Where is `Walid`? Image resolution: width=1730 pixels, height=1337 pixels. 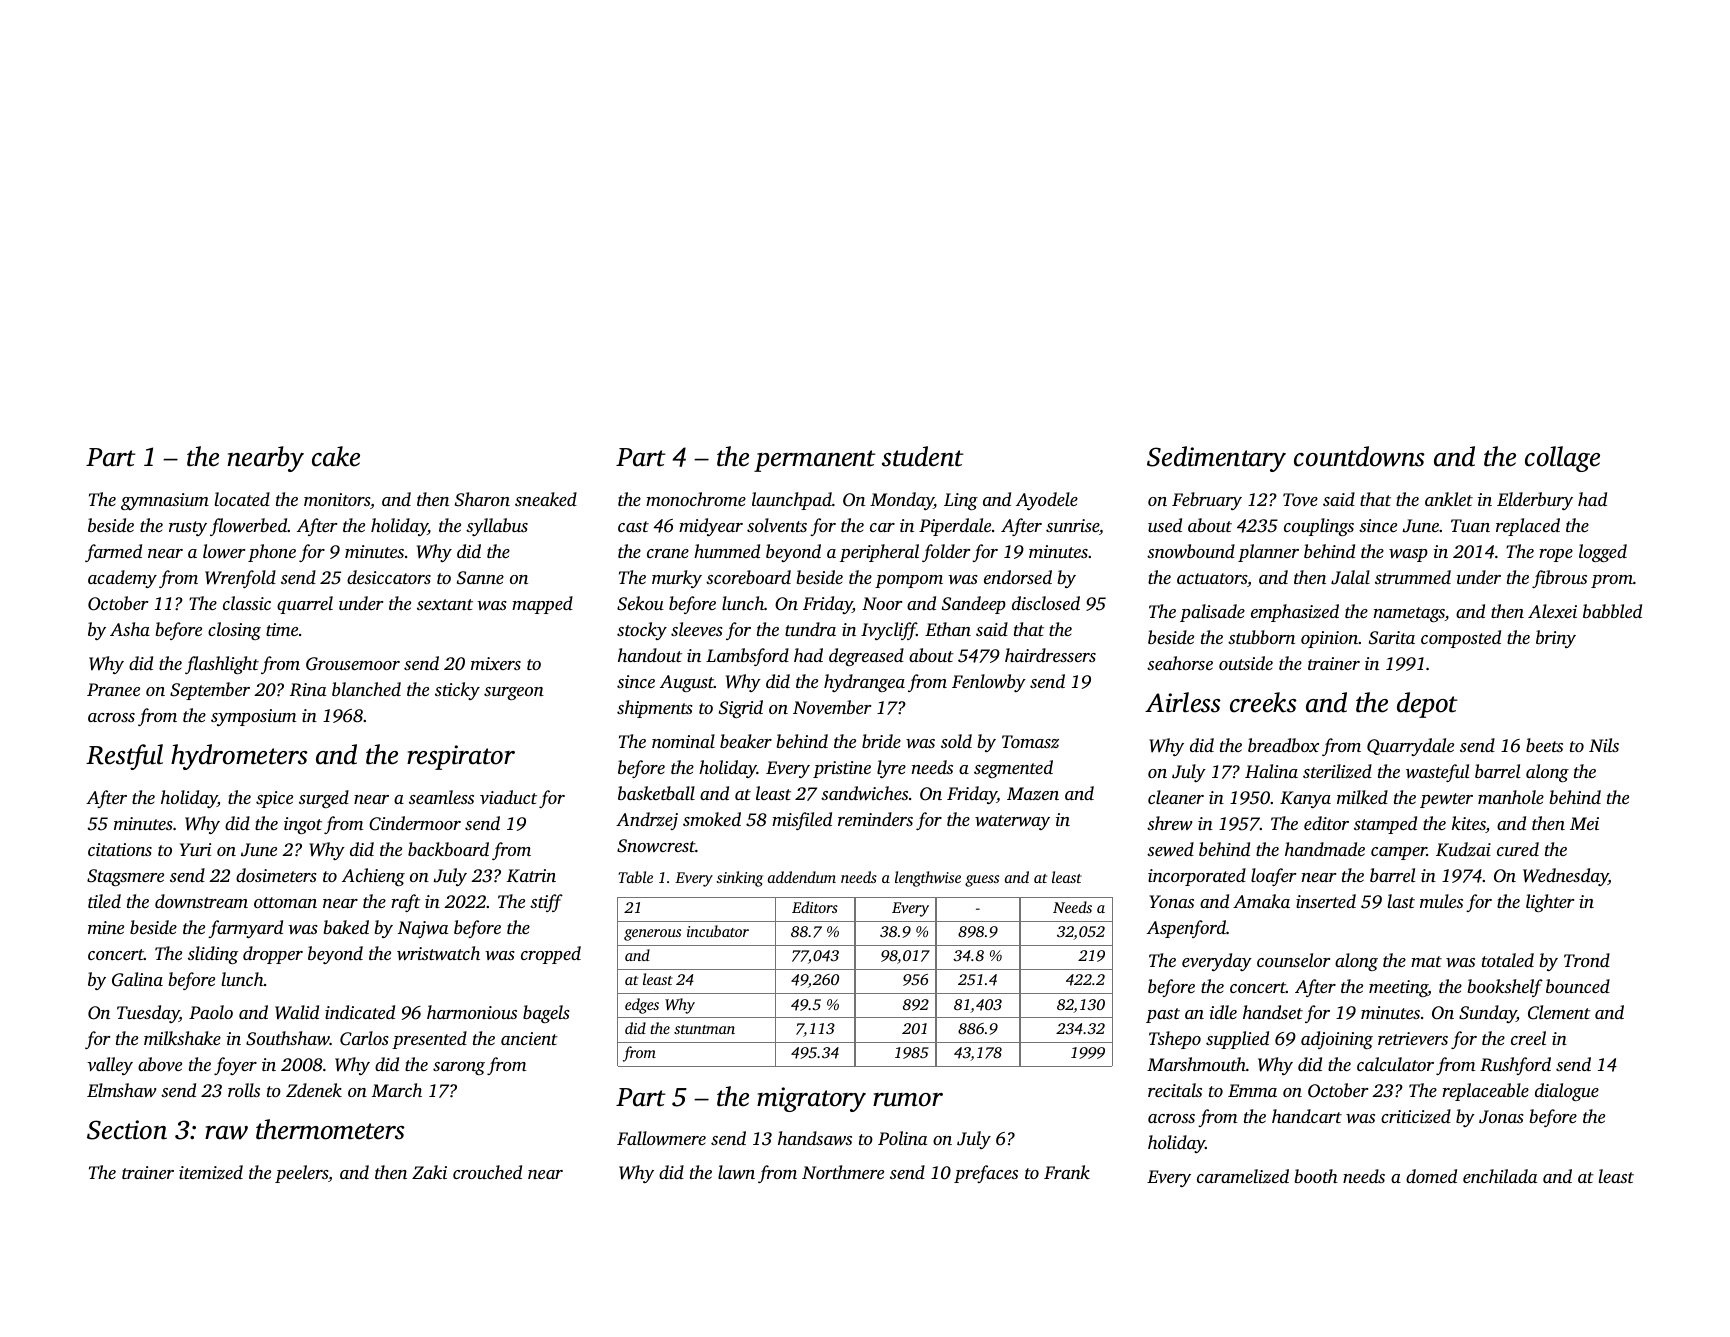 Walid is located at coordinates (297, 1012).
